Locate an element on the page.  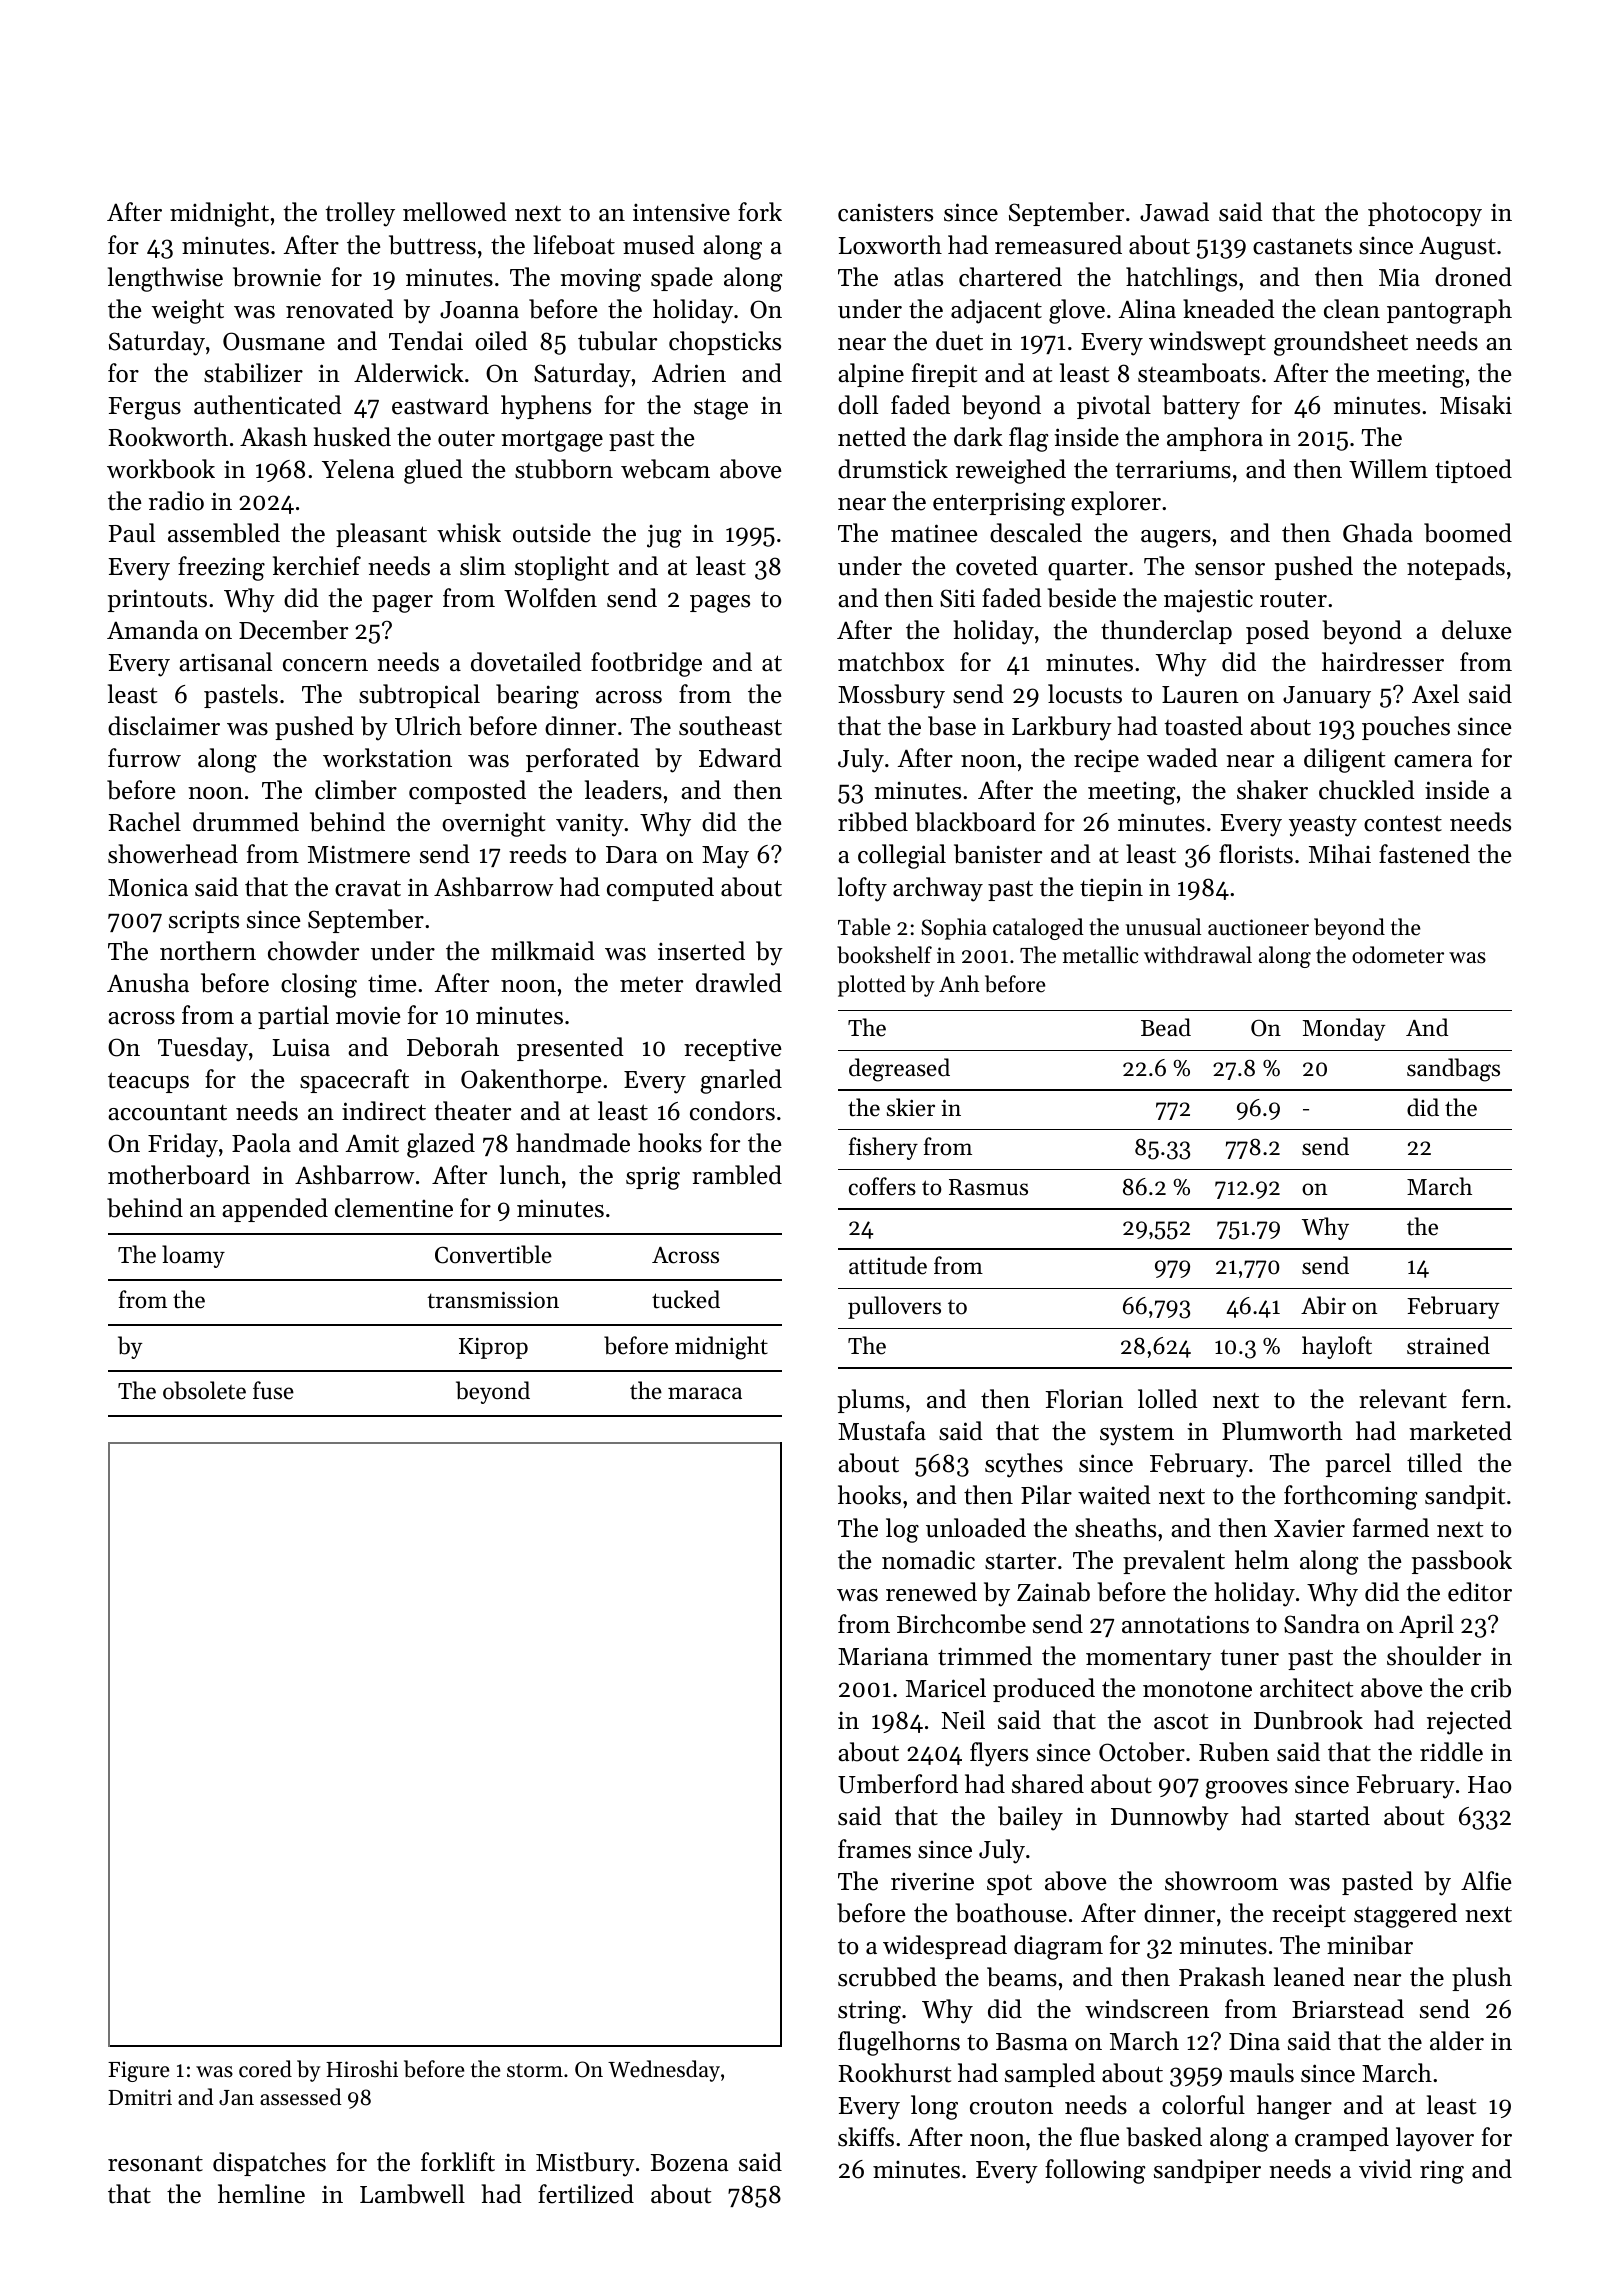
Hiroshi is located at coordinates (362, 2069).
